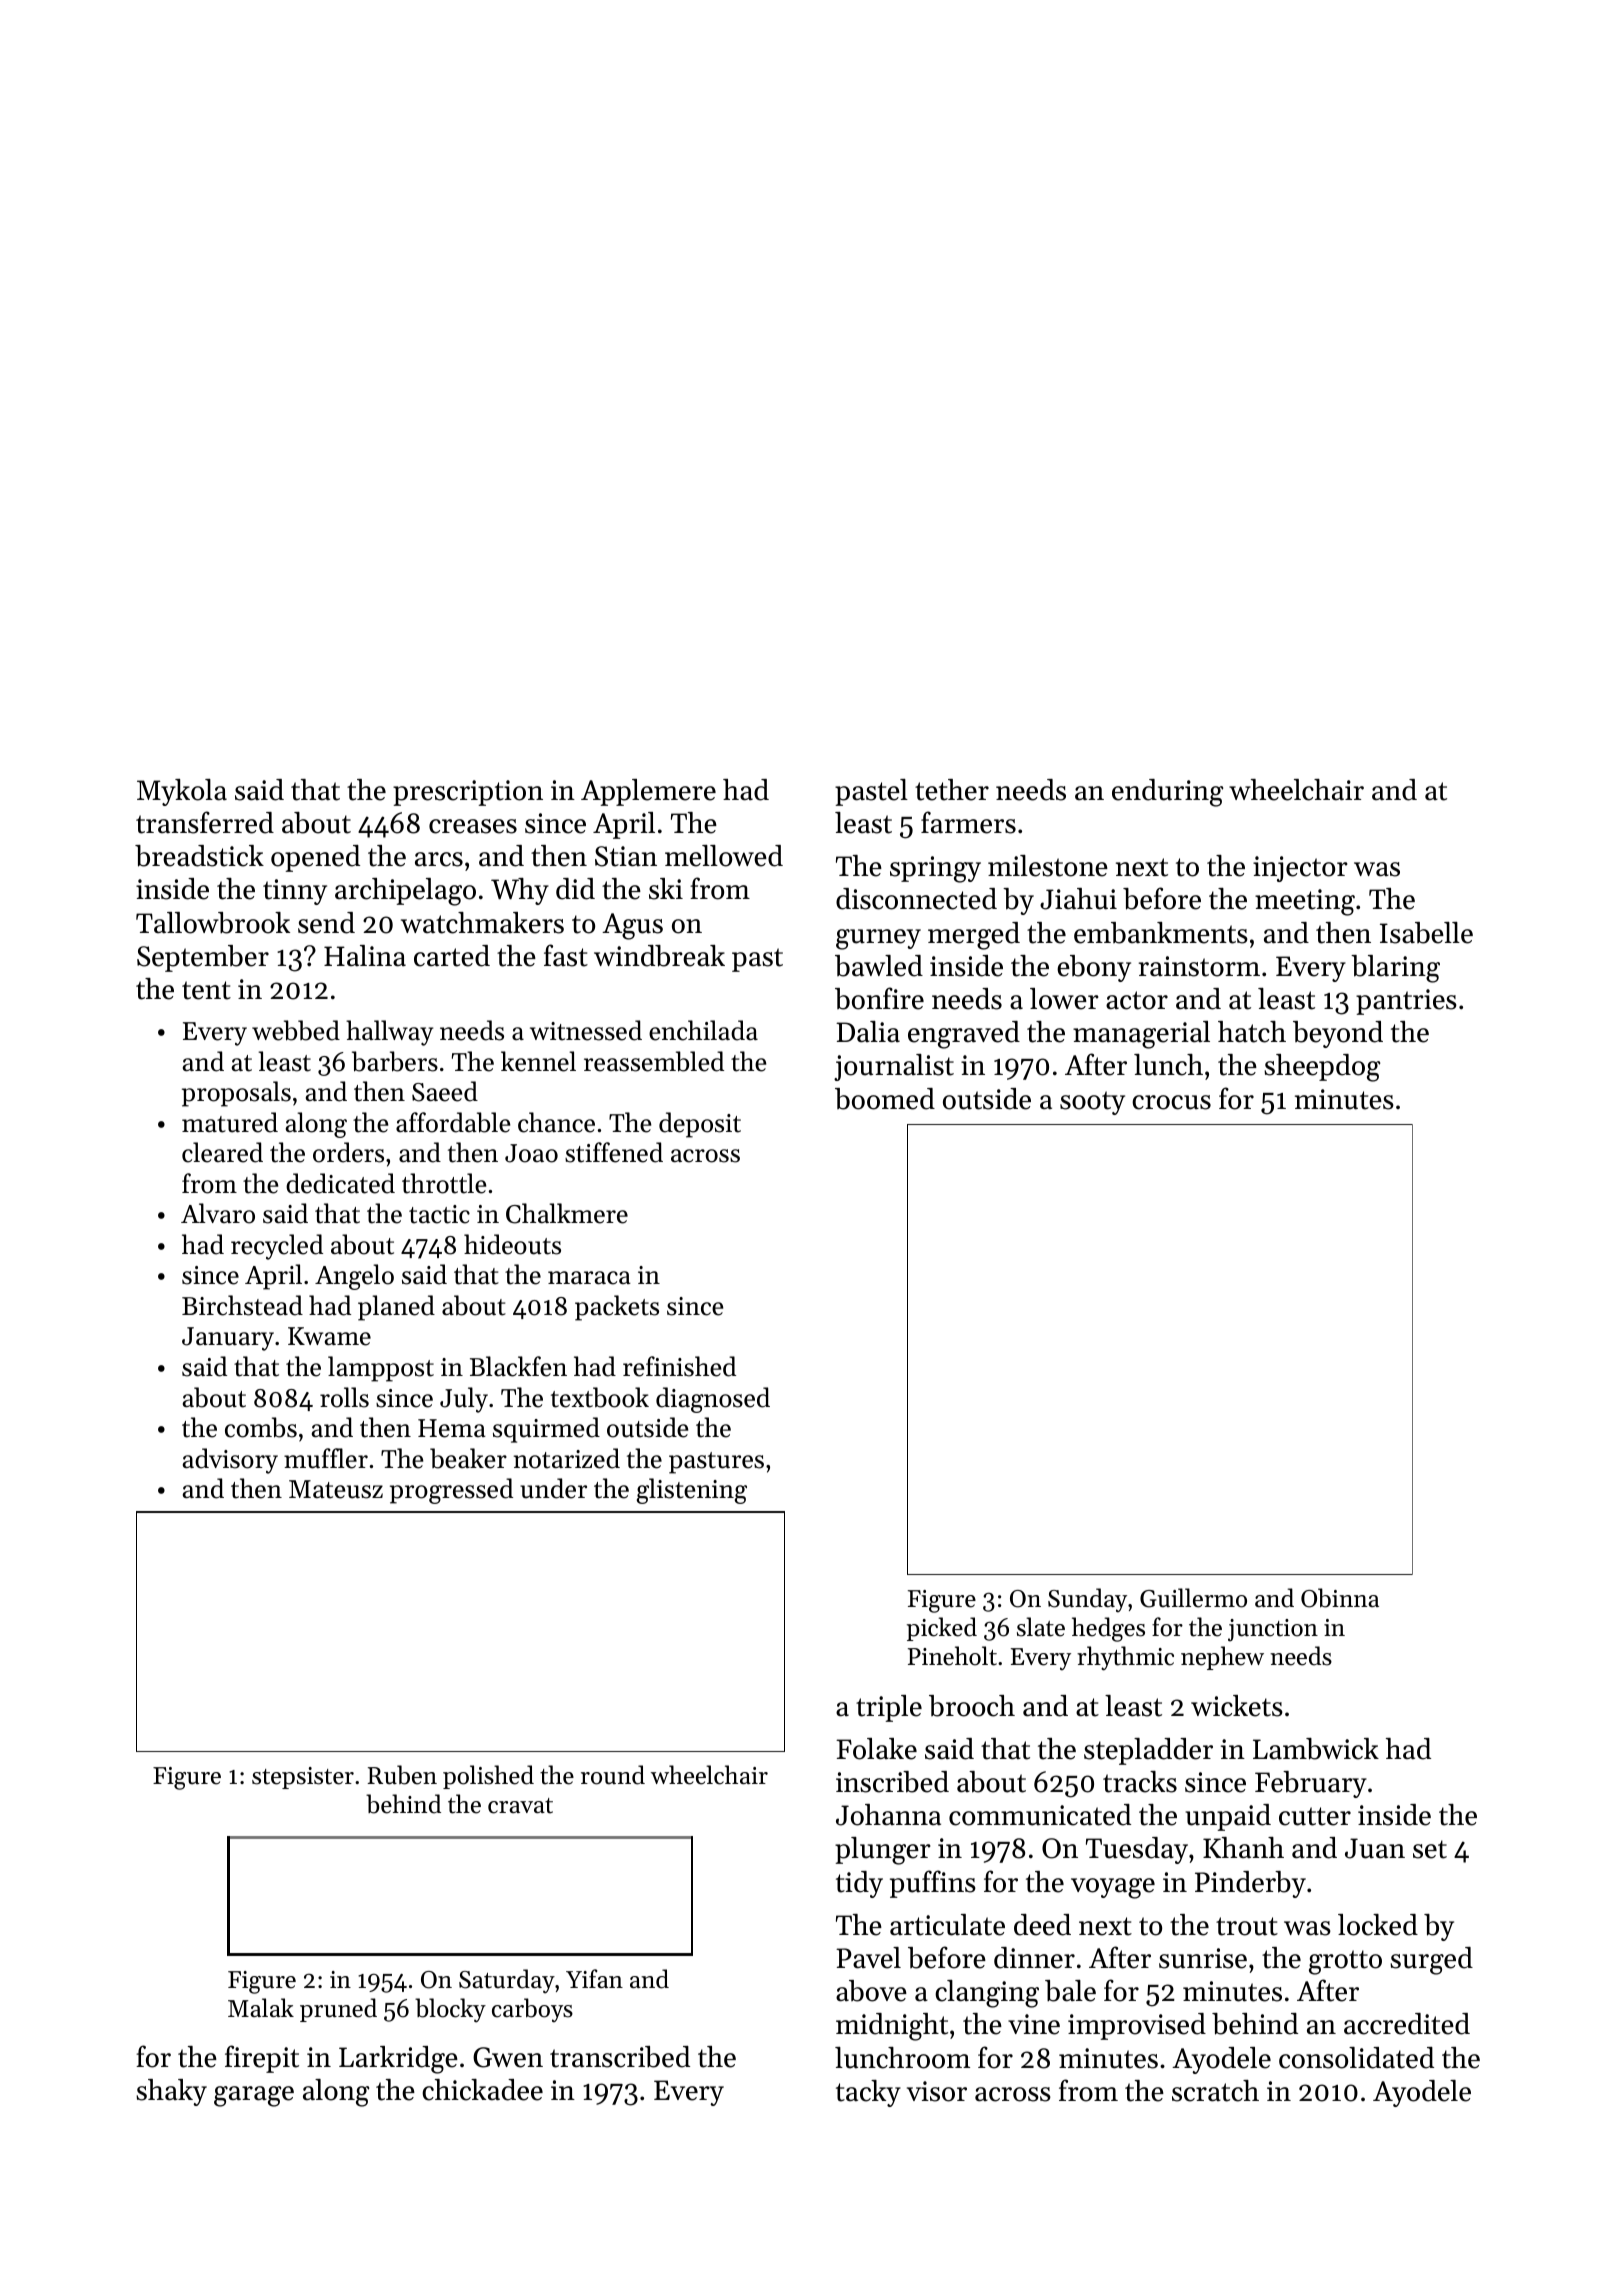 The height and width of the image is (2292, 1620). What do you see at coordinates (261, 2007) in the image?
I see `Malak` at bounding box center [261, 2007].
